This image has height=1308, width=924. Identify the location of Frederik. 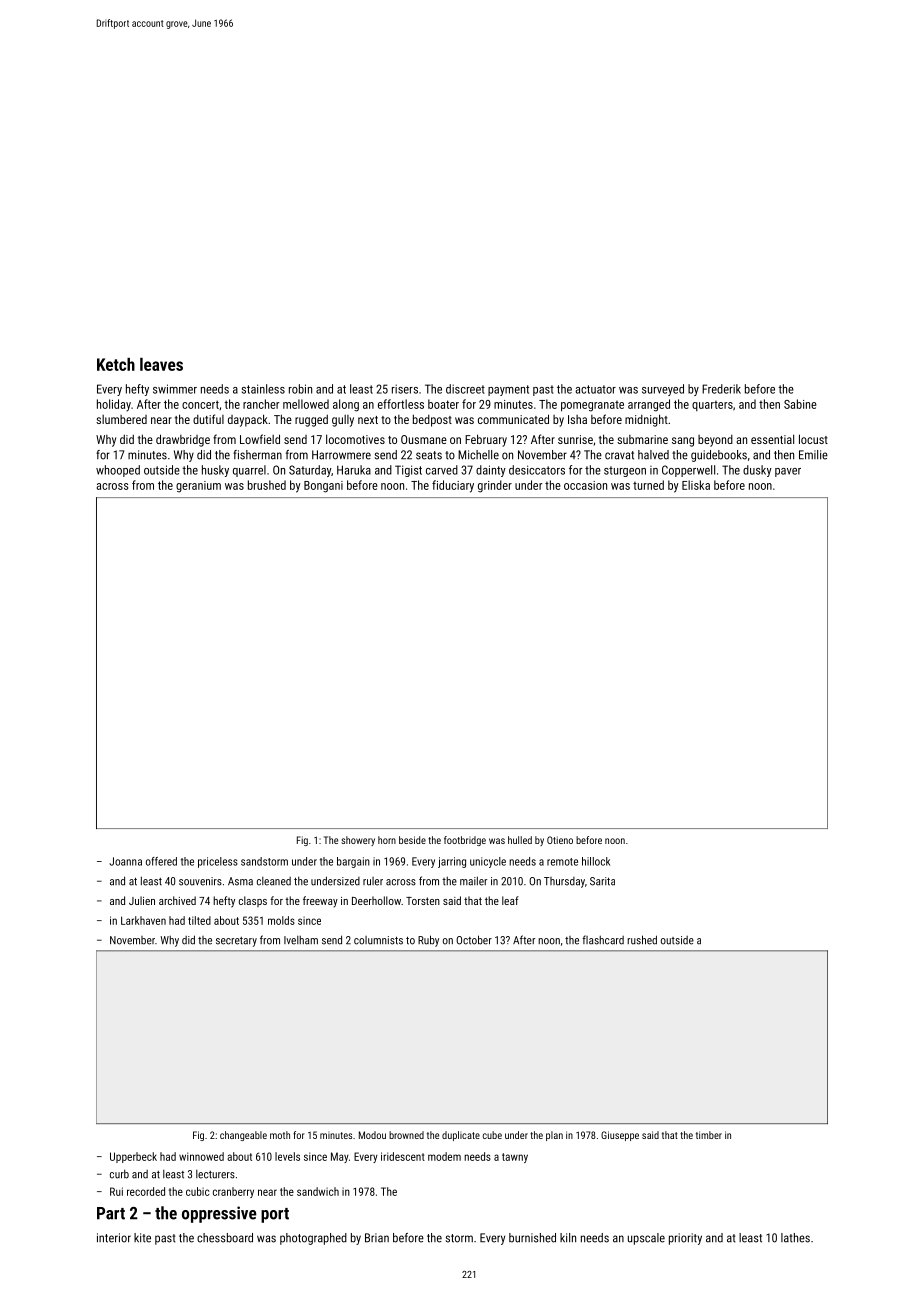
(721, 389).
